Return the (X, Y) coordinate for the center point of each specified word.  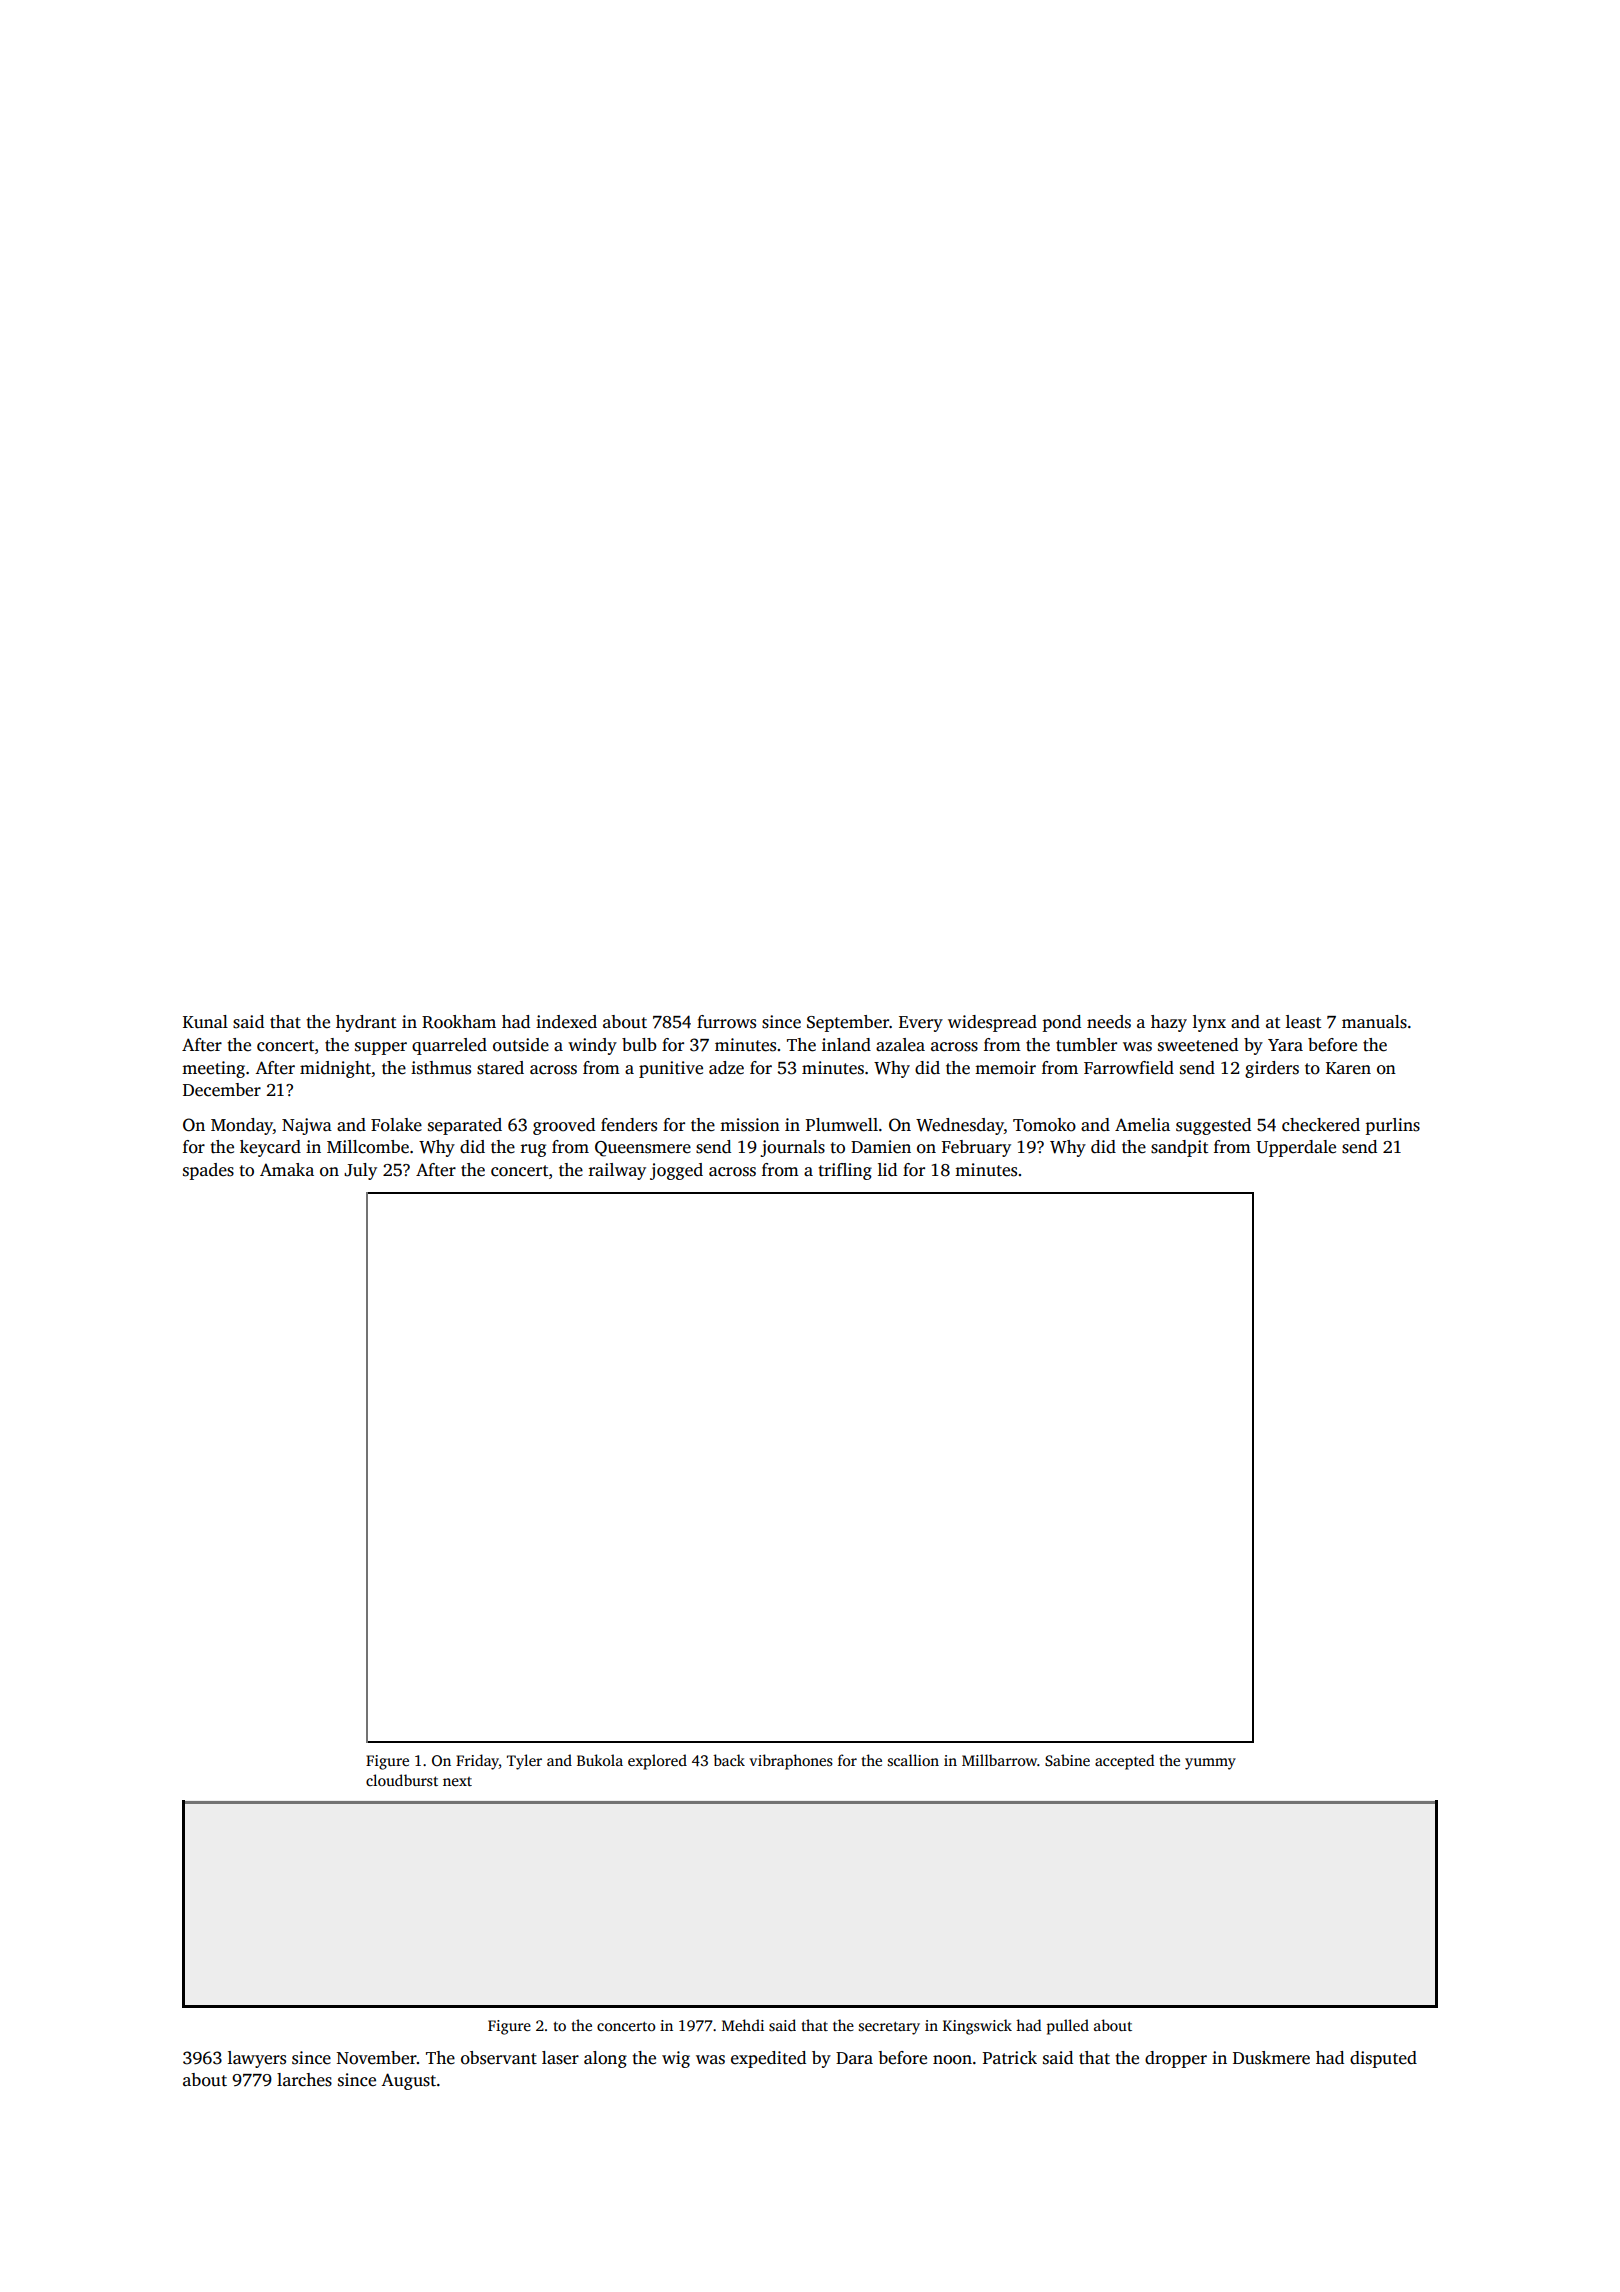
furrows (726, 1022)
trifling (845, 1171)
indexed (566, 1022)
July (360, 1171)
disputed (1383, 2059)
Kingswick (977, 2027)
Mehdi (743, 2025)
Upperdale (1296, 1148)
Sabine (1067, 1760)
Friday (477, 1762)
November (377, 2058)
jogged (676, 1171)
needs (1109, 1022)
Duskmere (1271, 2058)
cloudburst (402, 1780)
